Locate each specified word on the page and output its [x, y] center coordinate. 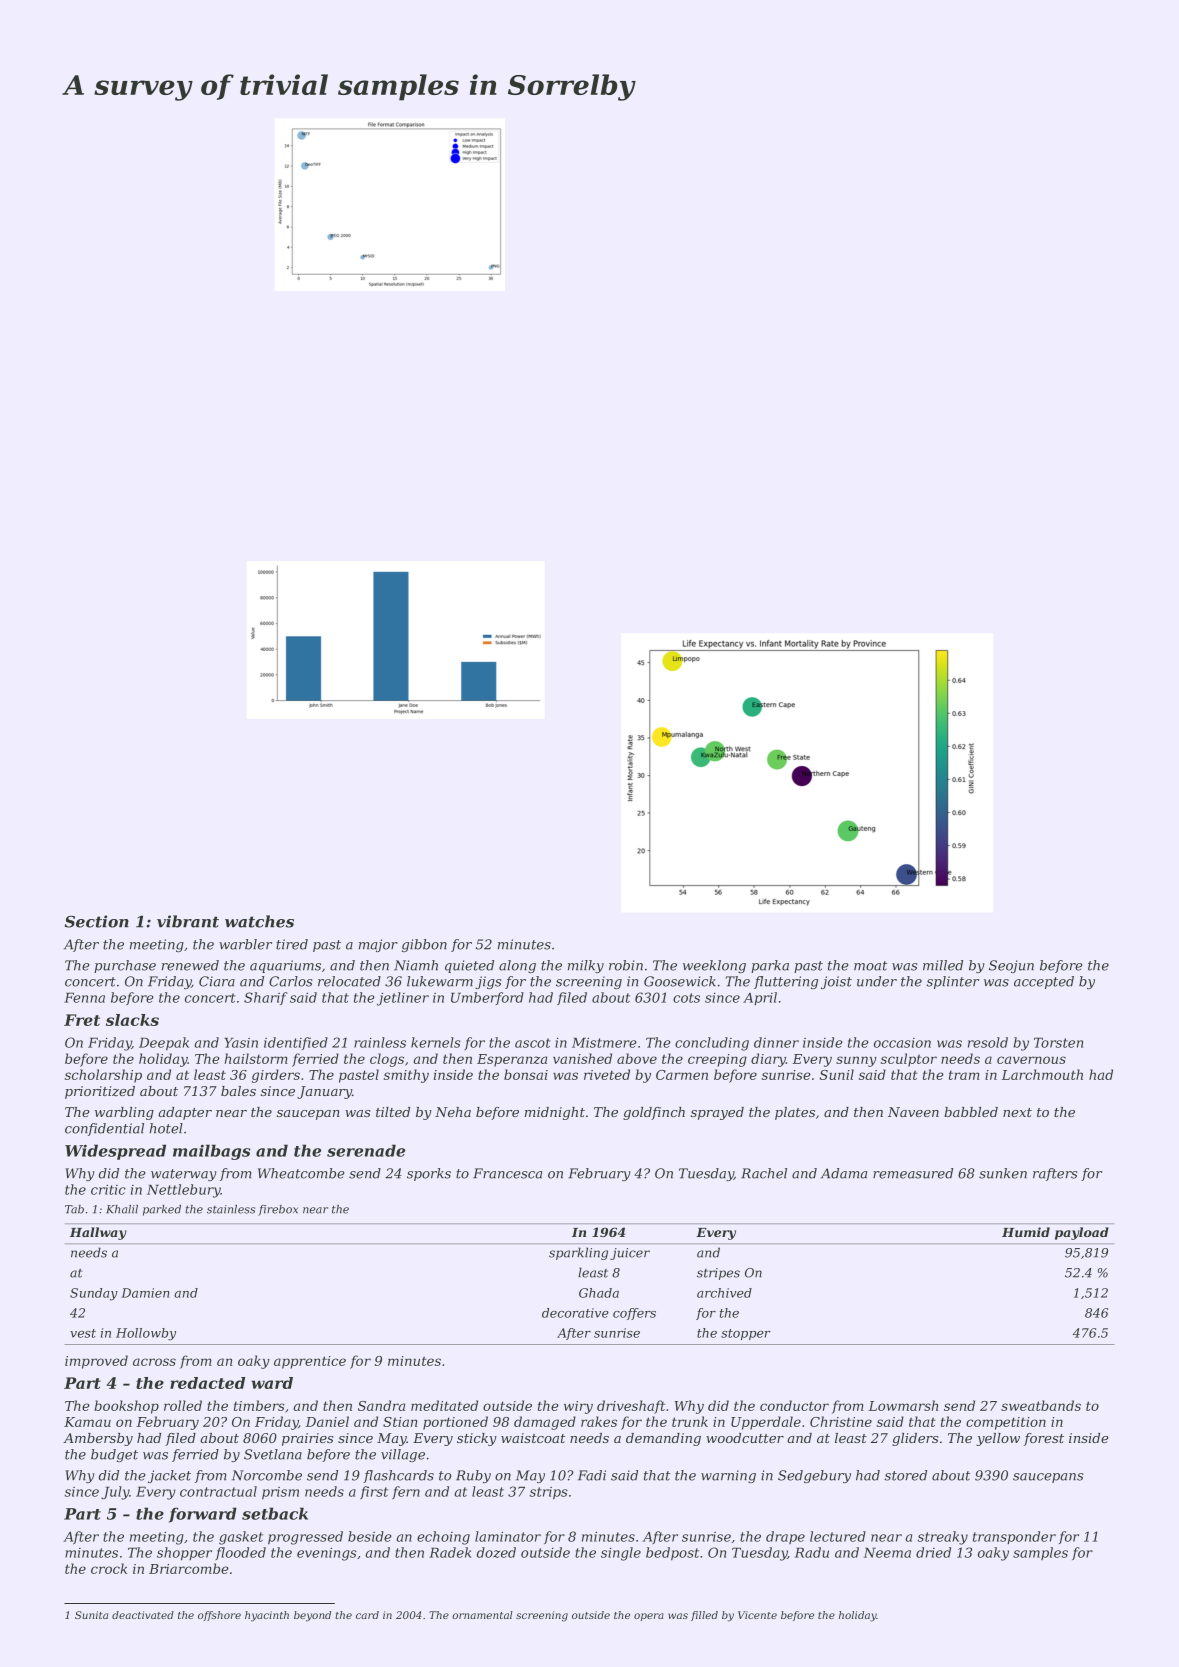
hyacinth [267, 1616]
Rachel [764, 1173]
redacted [207, 1383]
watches [259, 921]
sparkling [578, 1253]
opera [649, 1617]
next [1017, 1112]
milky [586, 966]
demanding [663, 1439]
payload [1082, 1233]
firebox [278, 1210]
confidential [104, 1129]
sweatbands [1041, 1405]
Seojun [1011, 966]
